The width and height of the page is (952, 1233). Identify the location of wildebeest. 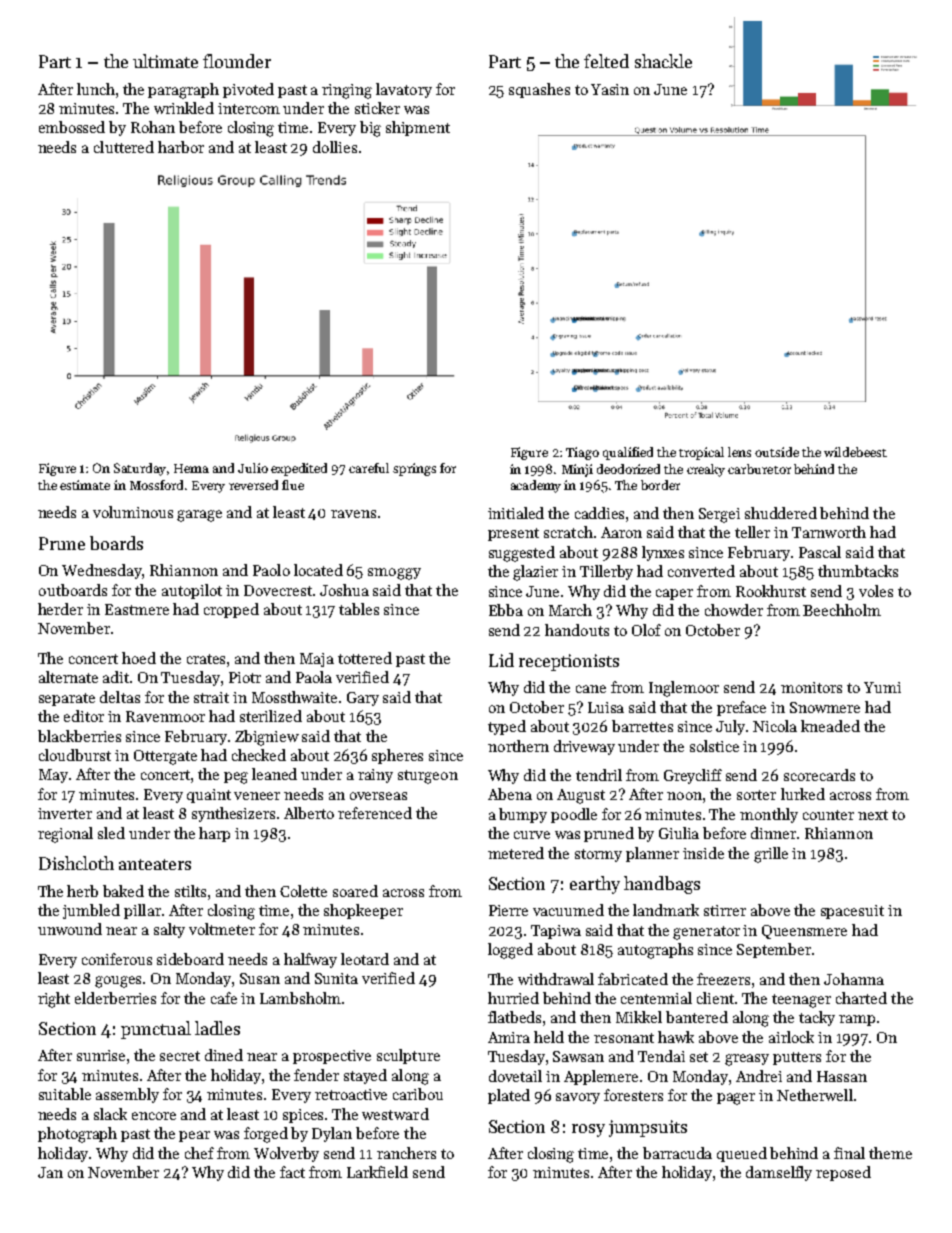
(855, 452).
